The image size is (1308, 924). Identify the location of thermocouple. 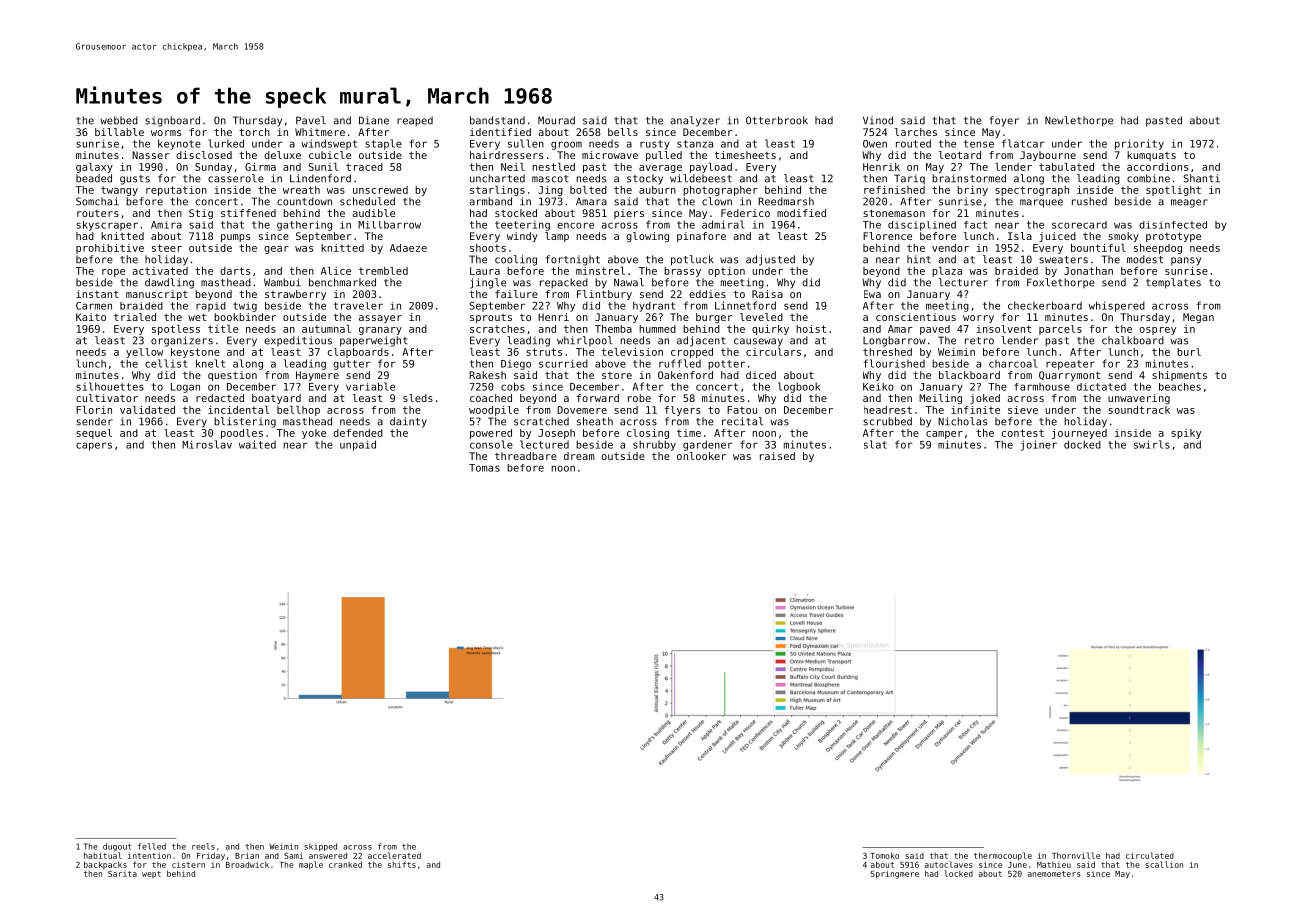
(1003, 856).
